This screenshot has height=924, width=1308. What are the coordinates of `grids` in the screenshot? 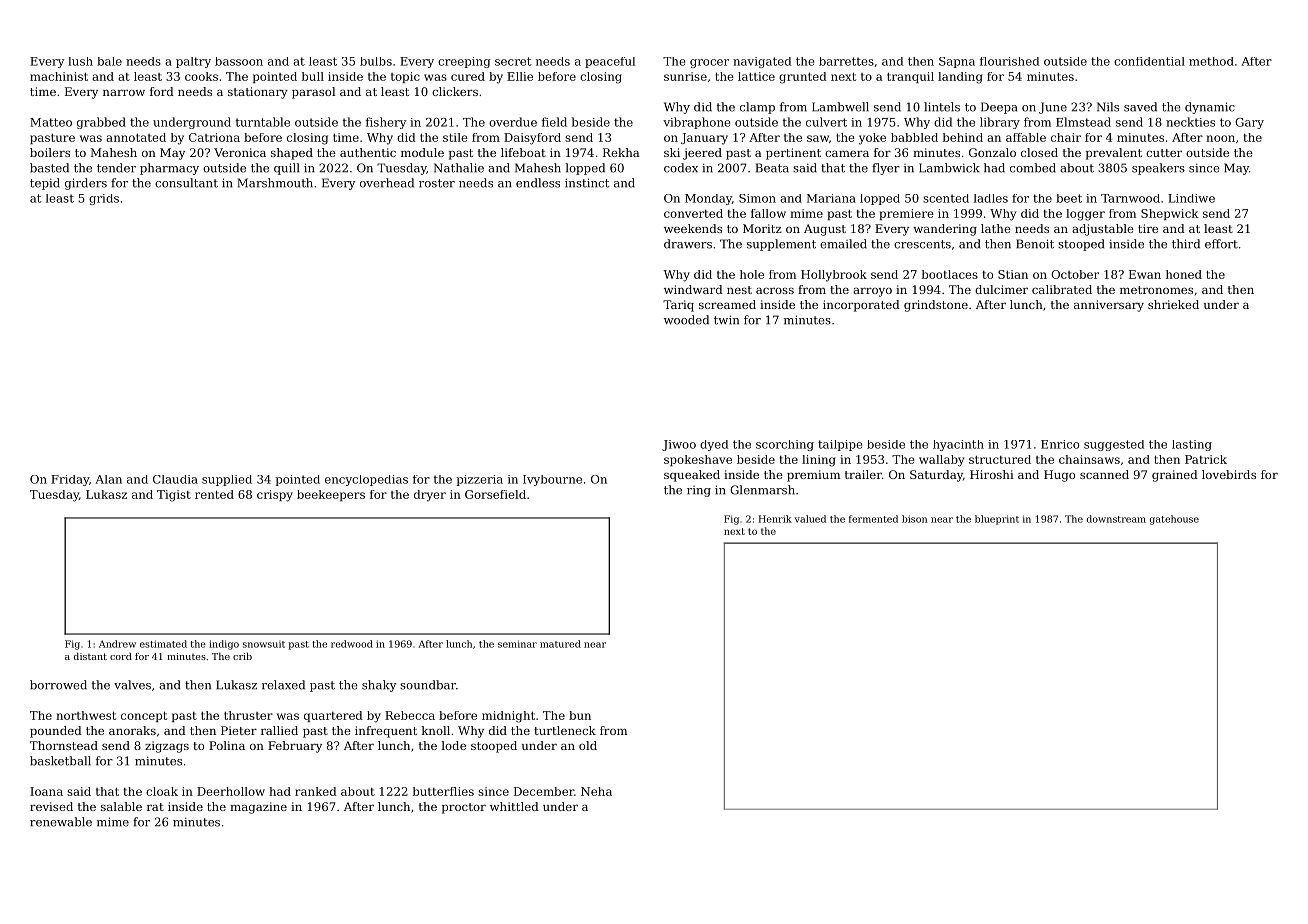 It's located at (104, 199).
